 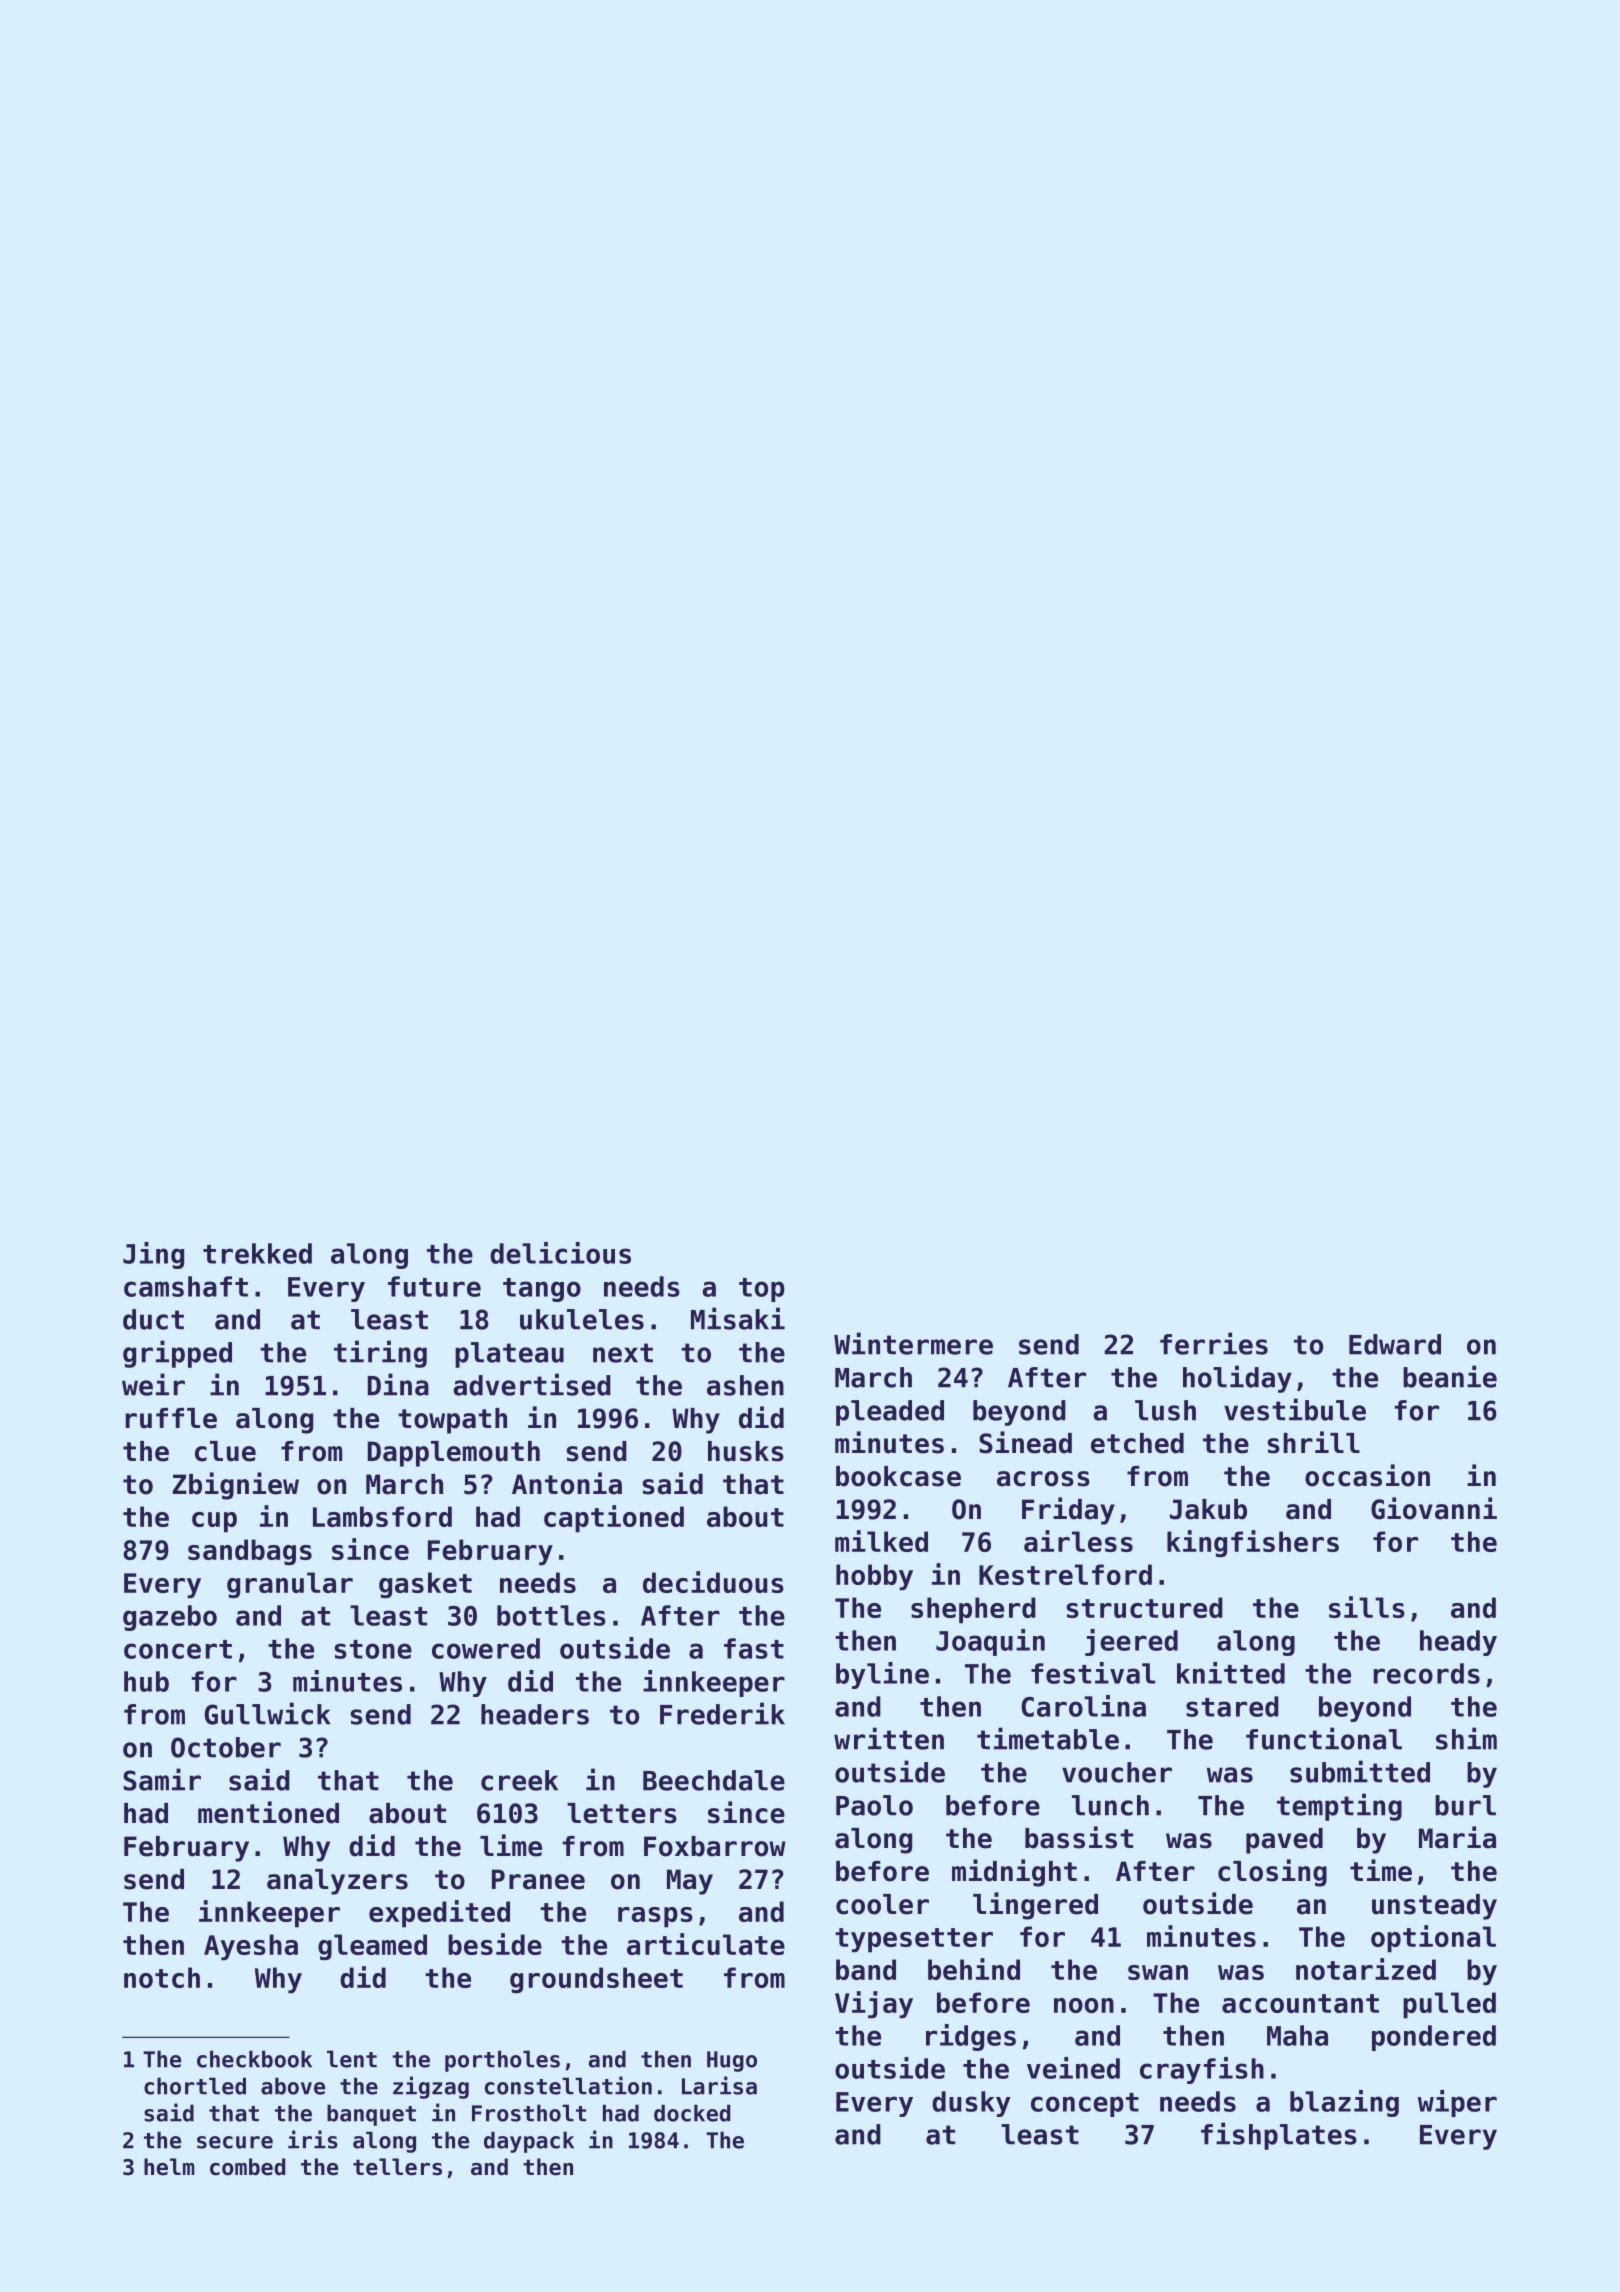 I want to click on Maria, so click(x=1457, y=1837).
